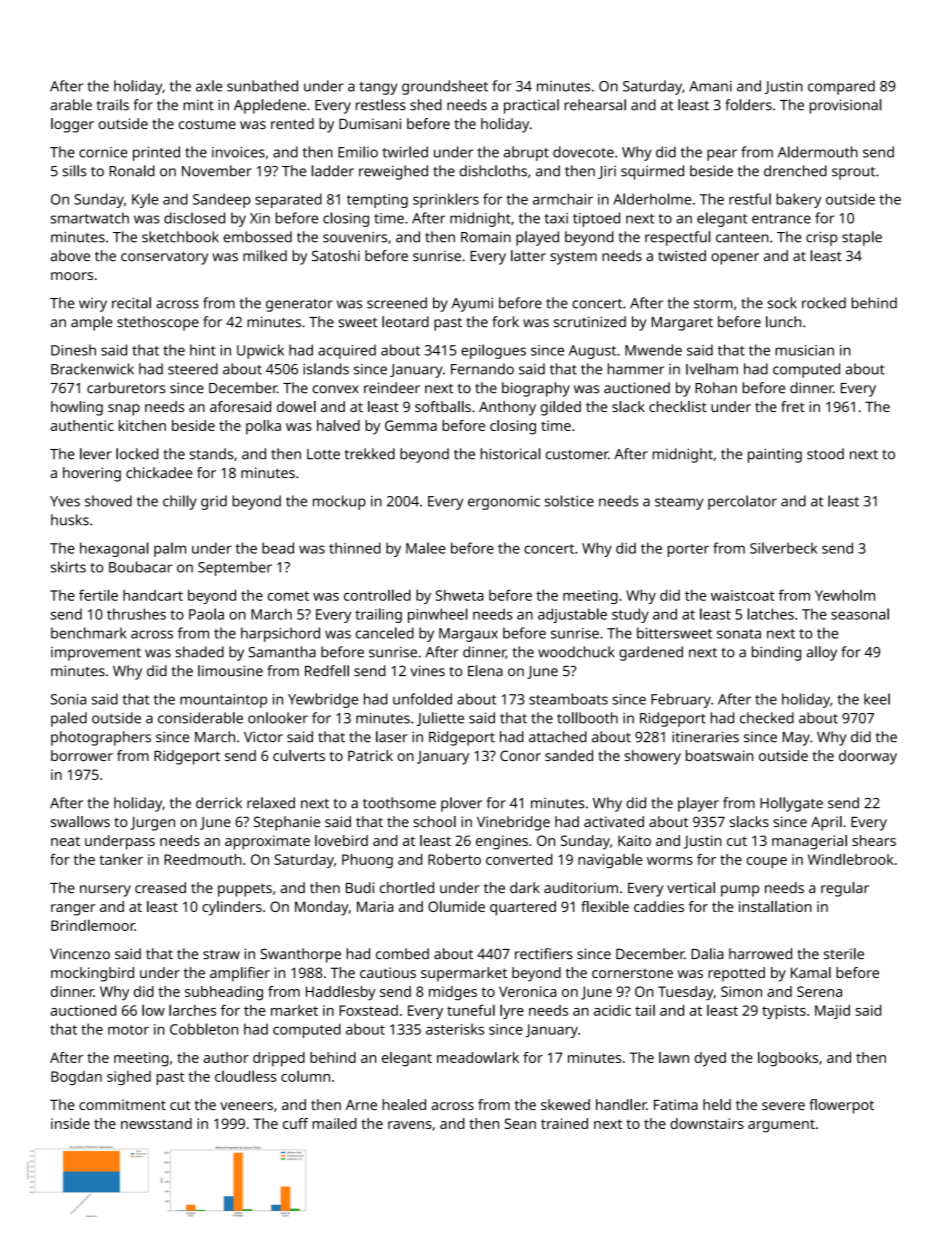  Describe the element at coordinates (528, 256) in the page. I see `latter` at that location.
